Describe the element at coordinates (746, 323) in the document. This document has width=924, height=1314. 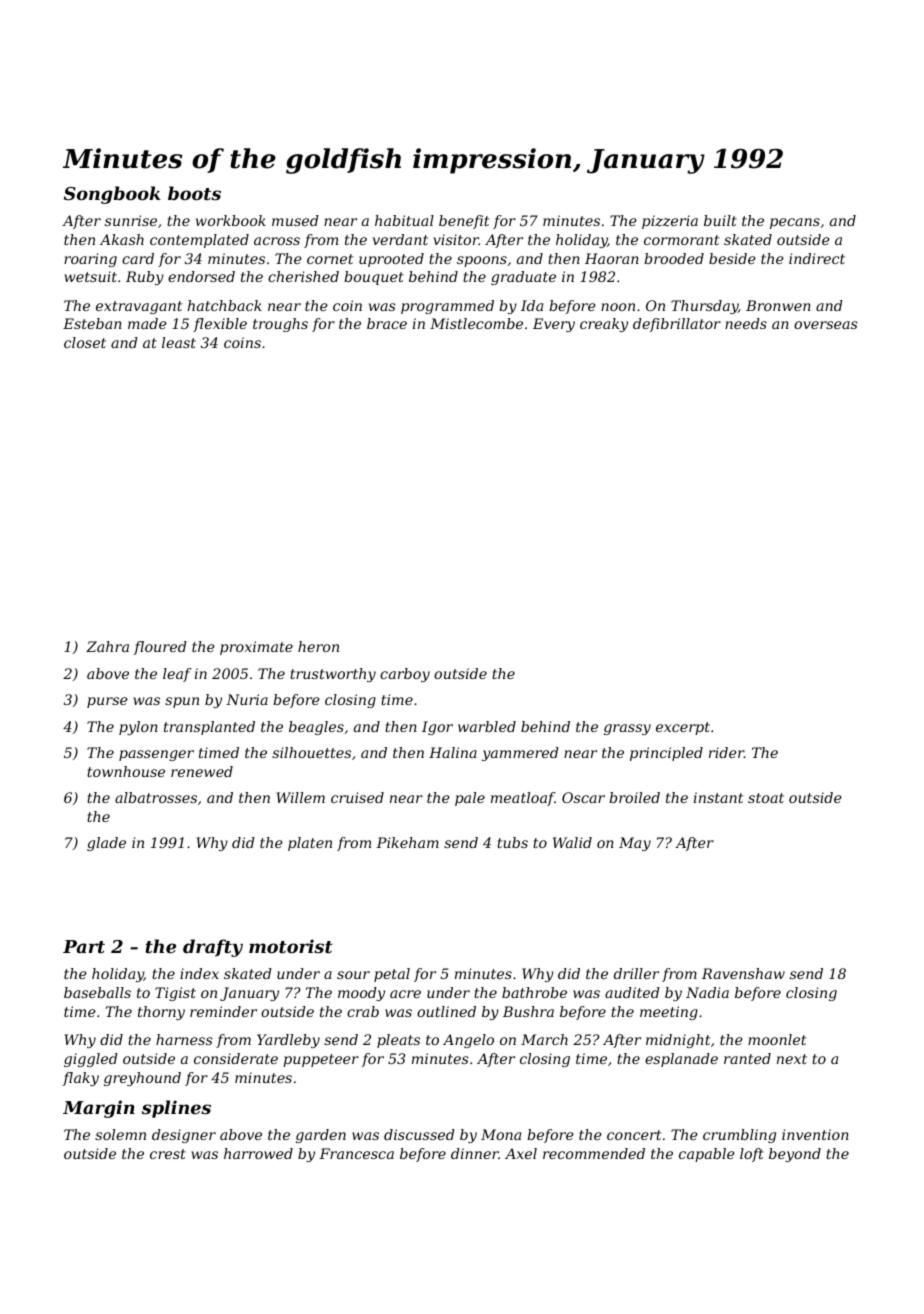
I see `needs` at that location.
